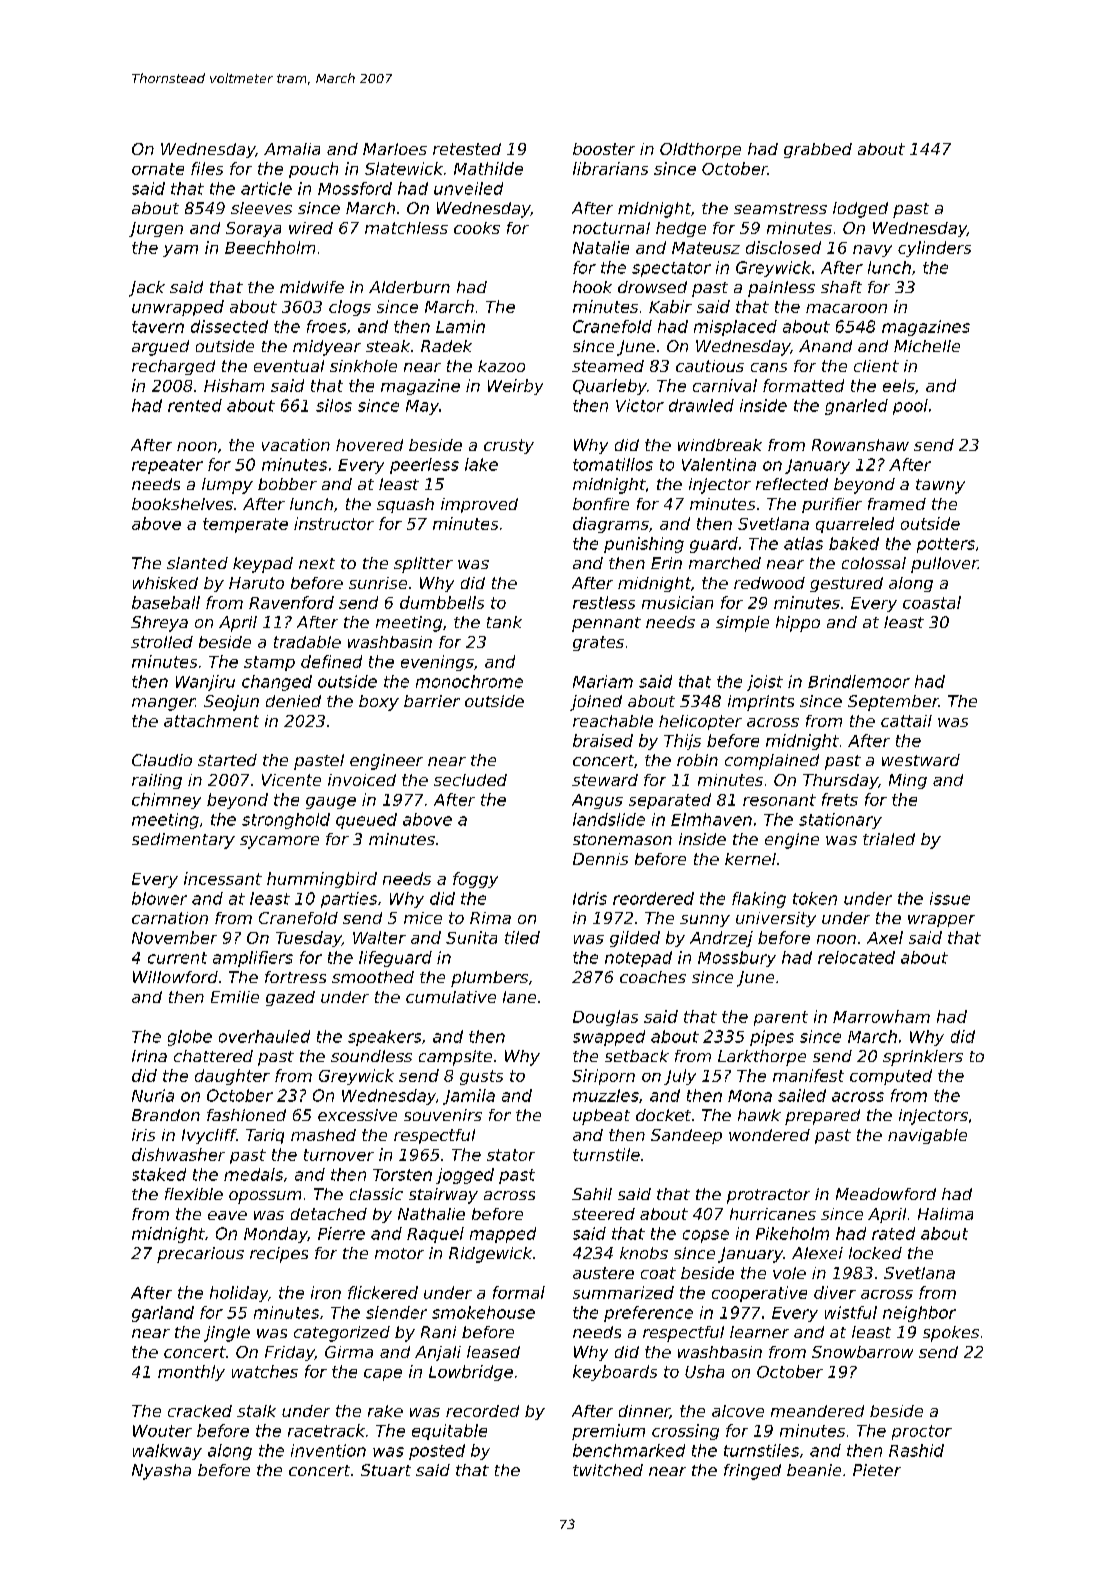  Describe the element at coordinates (264, 1036) in the screenshot. I see `overhauled` at that location.
